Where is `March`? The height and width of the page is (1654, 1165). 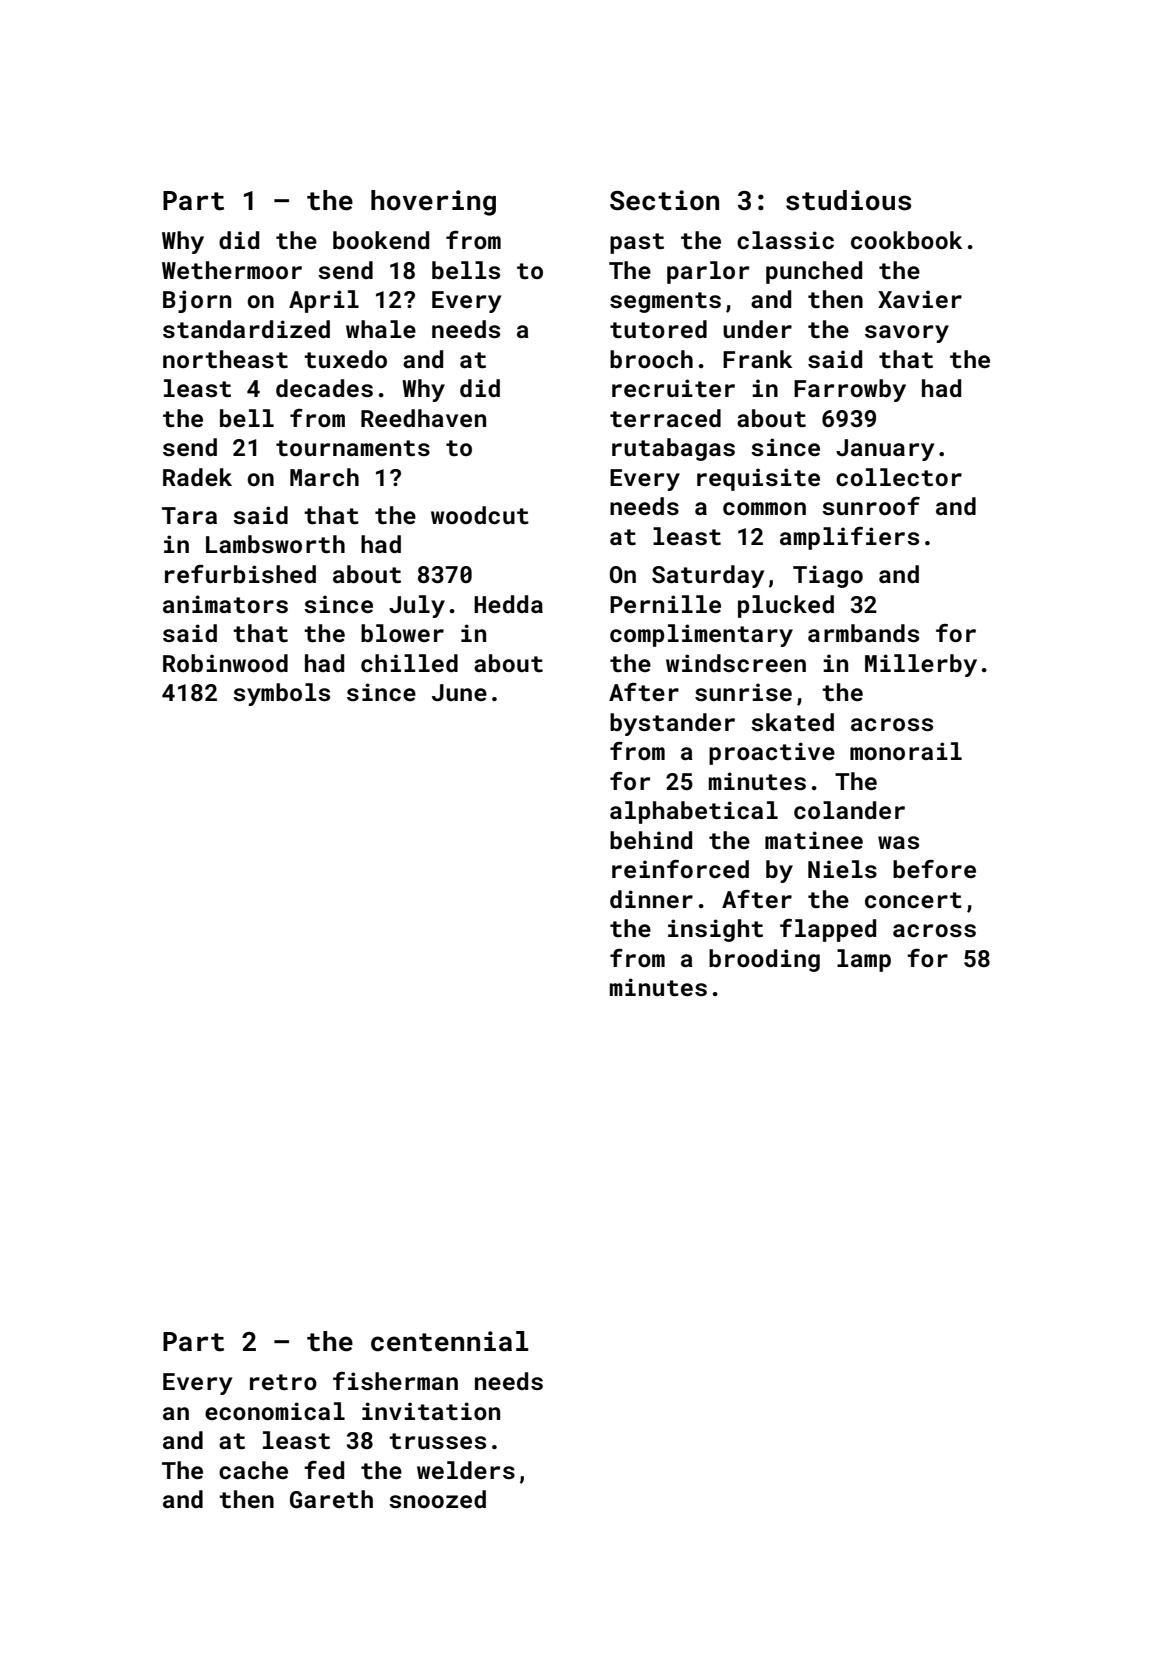 March is located at coordinates (324, 477).
